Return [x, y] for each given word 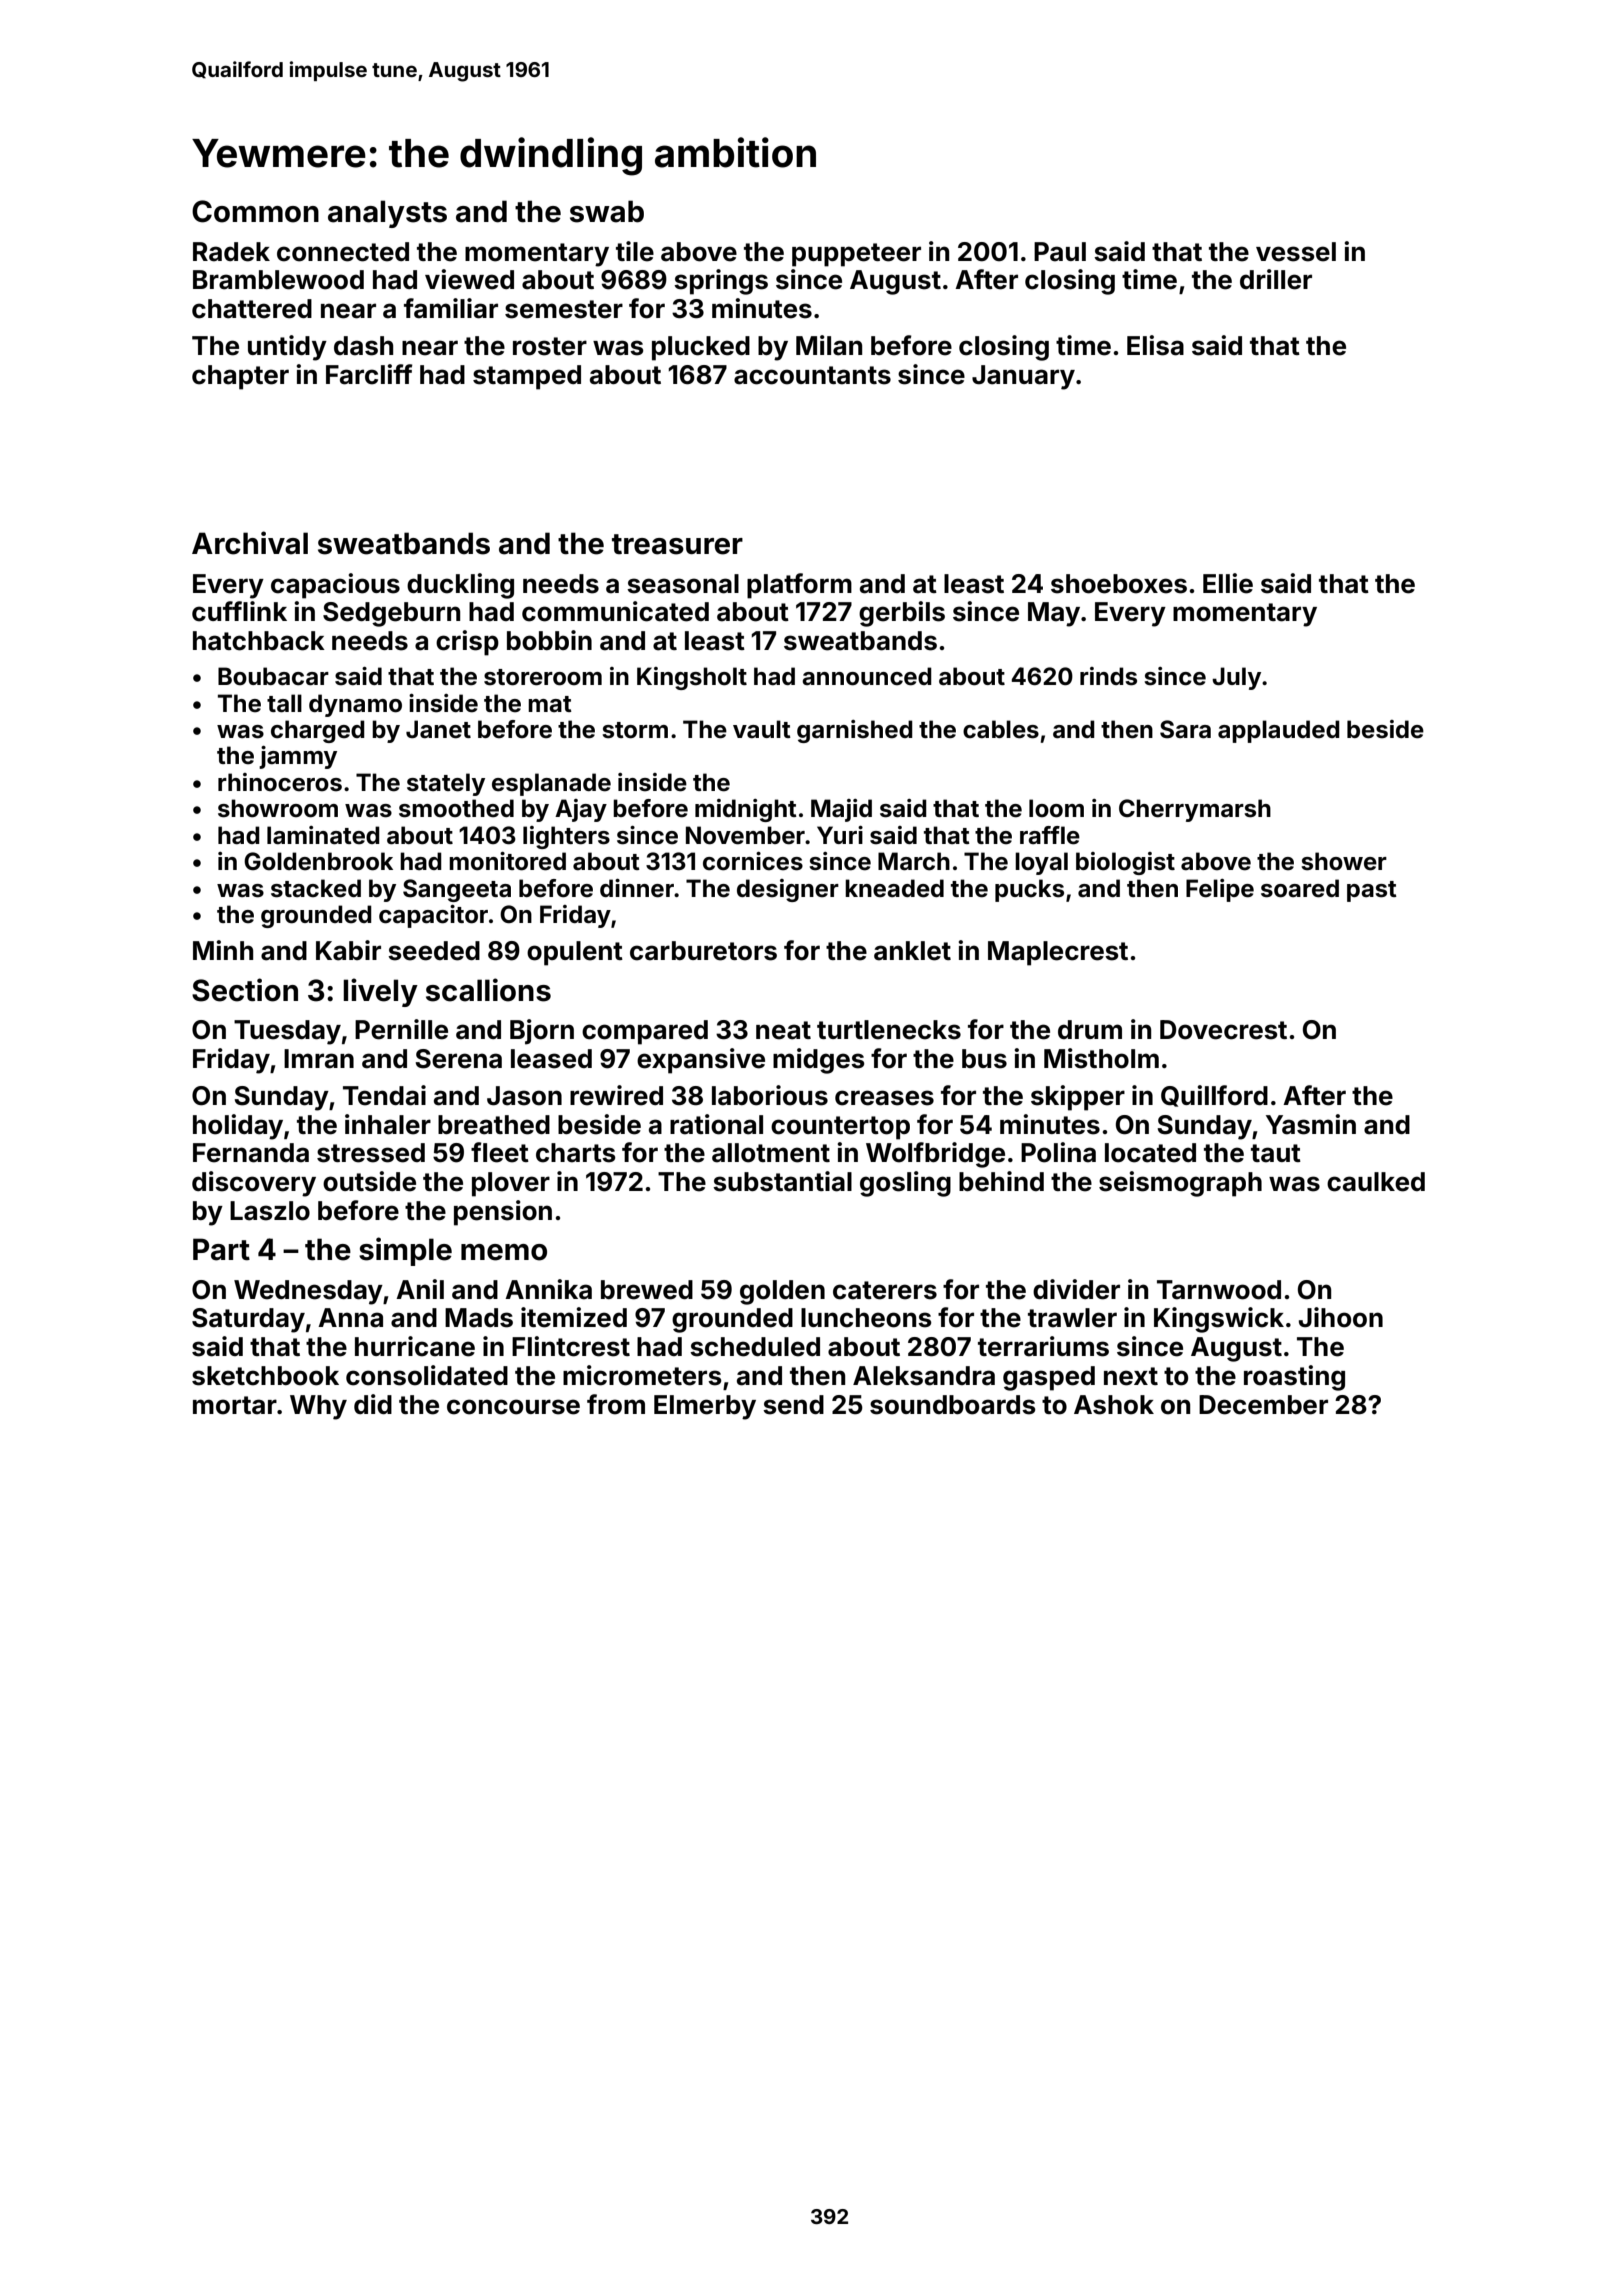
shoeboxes [1119, 584]
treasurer [677, 544]
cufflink [239, 611]
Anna [350, 1318]
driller [1276, 279]
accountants [812, 375]
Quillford [1214, 1096]
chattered [252, 309]
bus [984, 1059]
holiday [238, 1127]
